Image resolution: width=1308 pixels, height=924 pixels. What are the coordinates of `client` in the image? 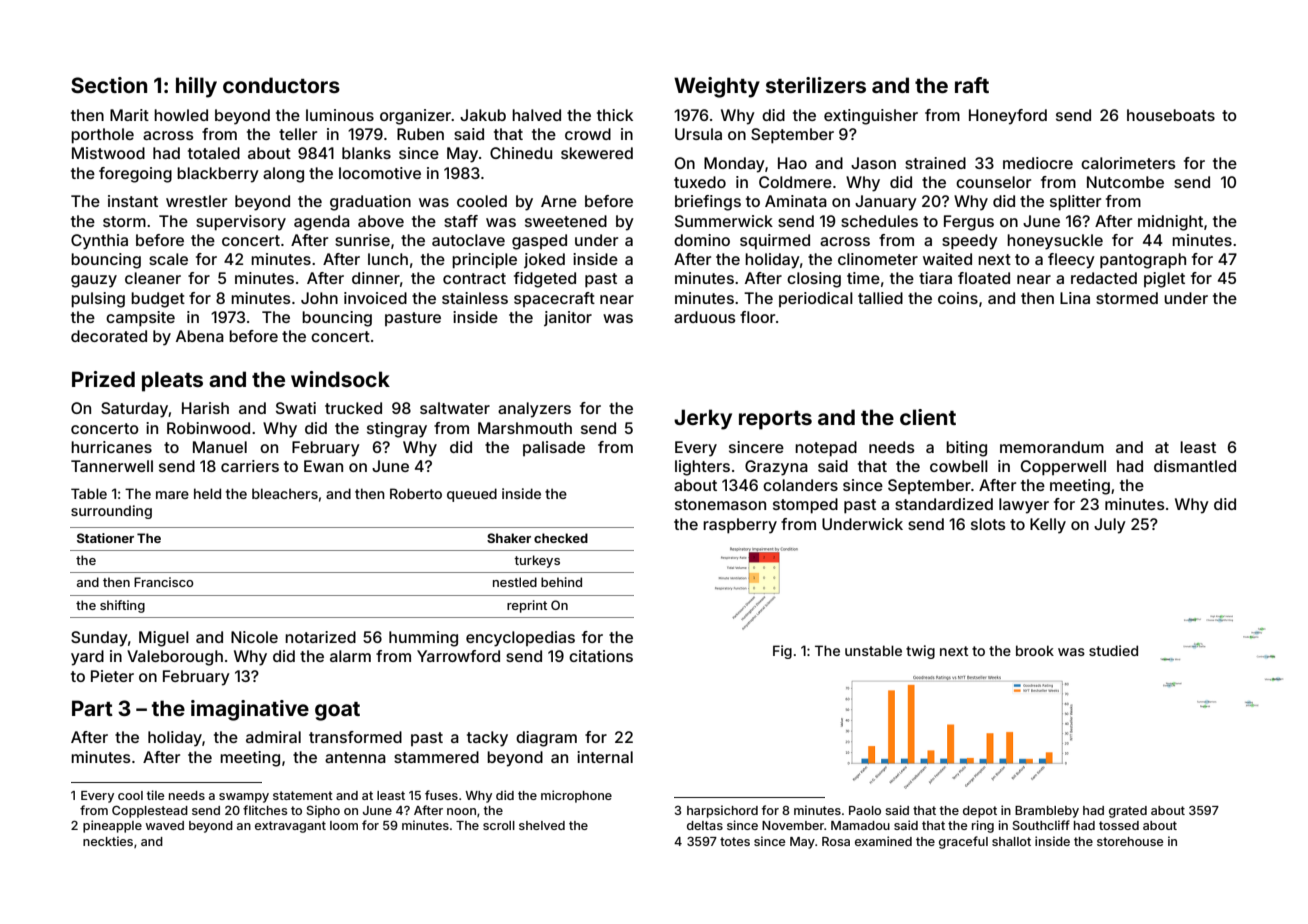 It's located at (928, 417).
